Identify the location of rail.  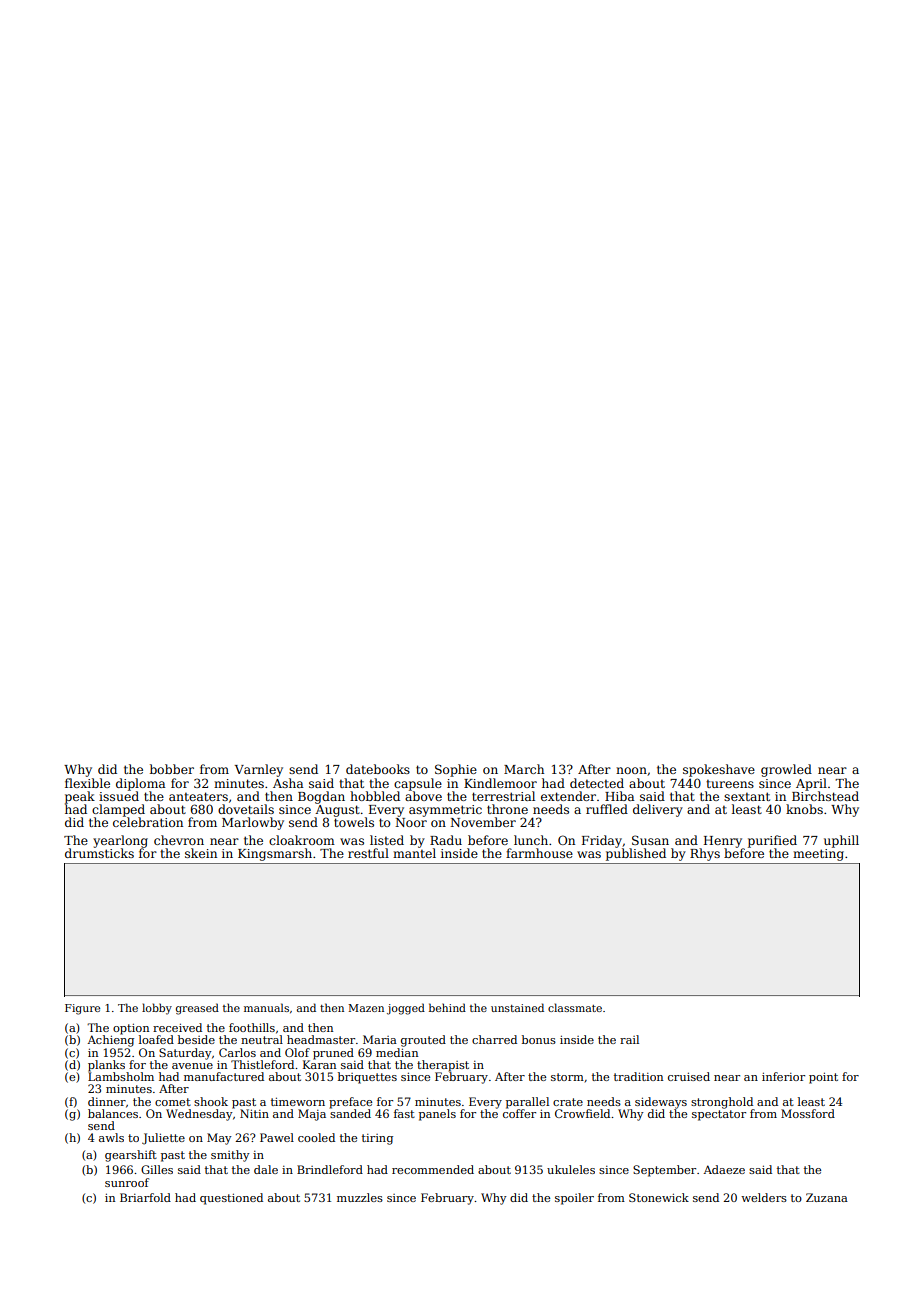
(629, 1039).
